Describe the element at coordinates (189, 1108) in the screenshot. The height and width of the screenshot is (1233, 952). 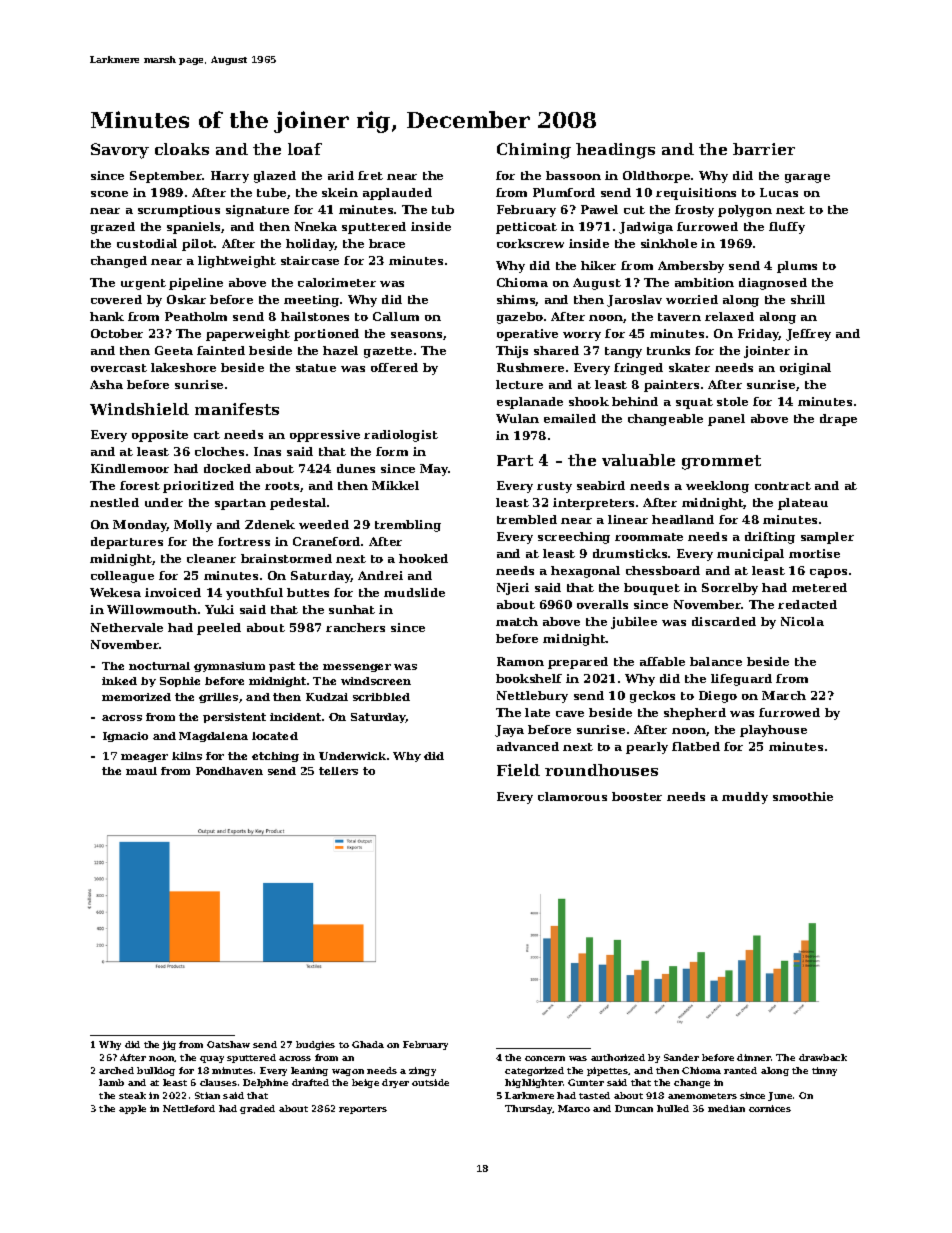
I see `Nettleford` at that location.
